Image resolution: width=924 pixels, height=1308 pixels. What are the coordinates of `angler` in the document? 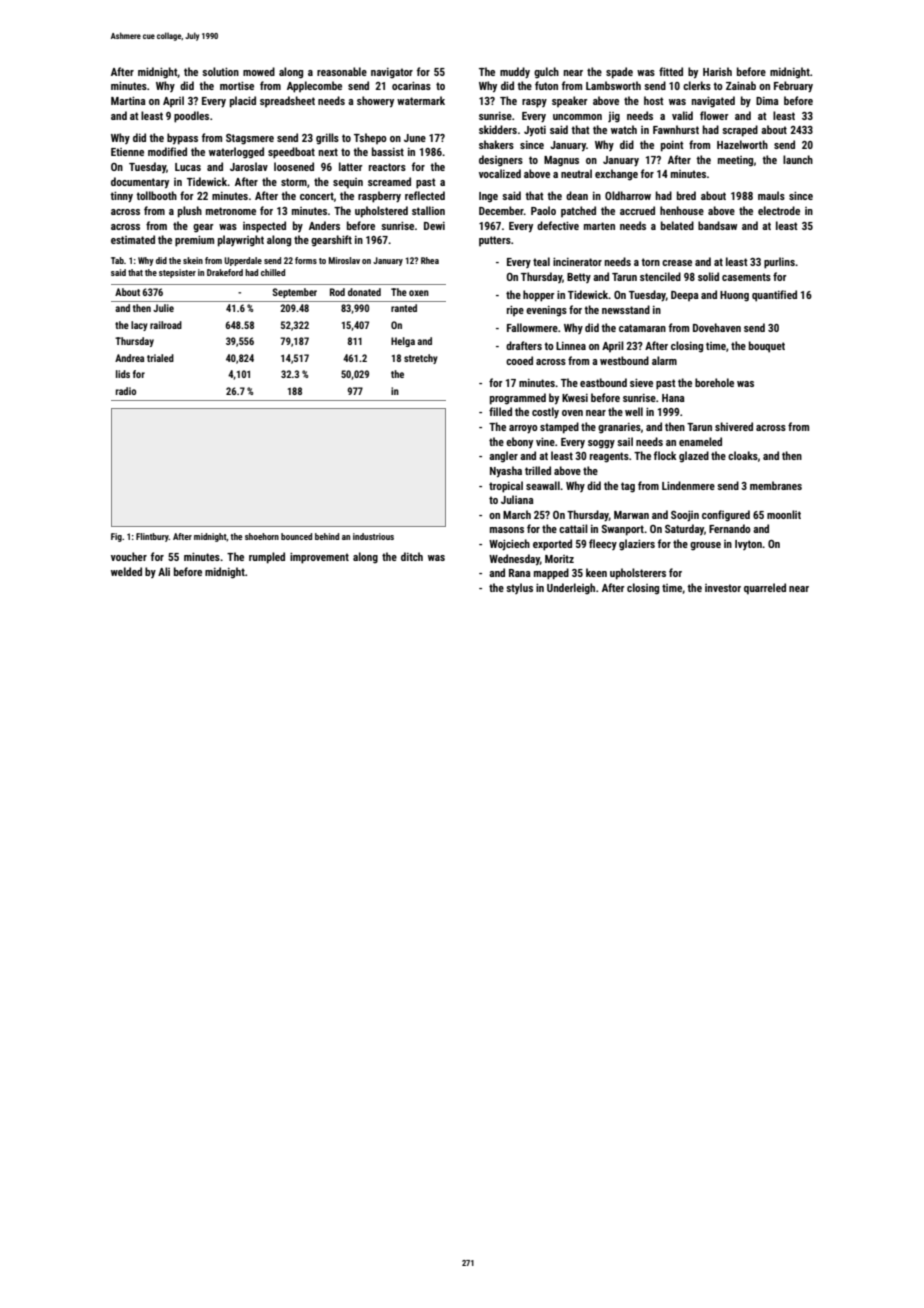 It's located at (503, 457).
